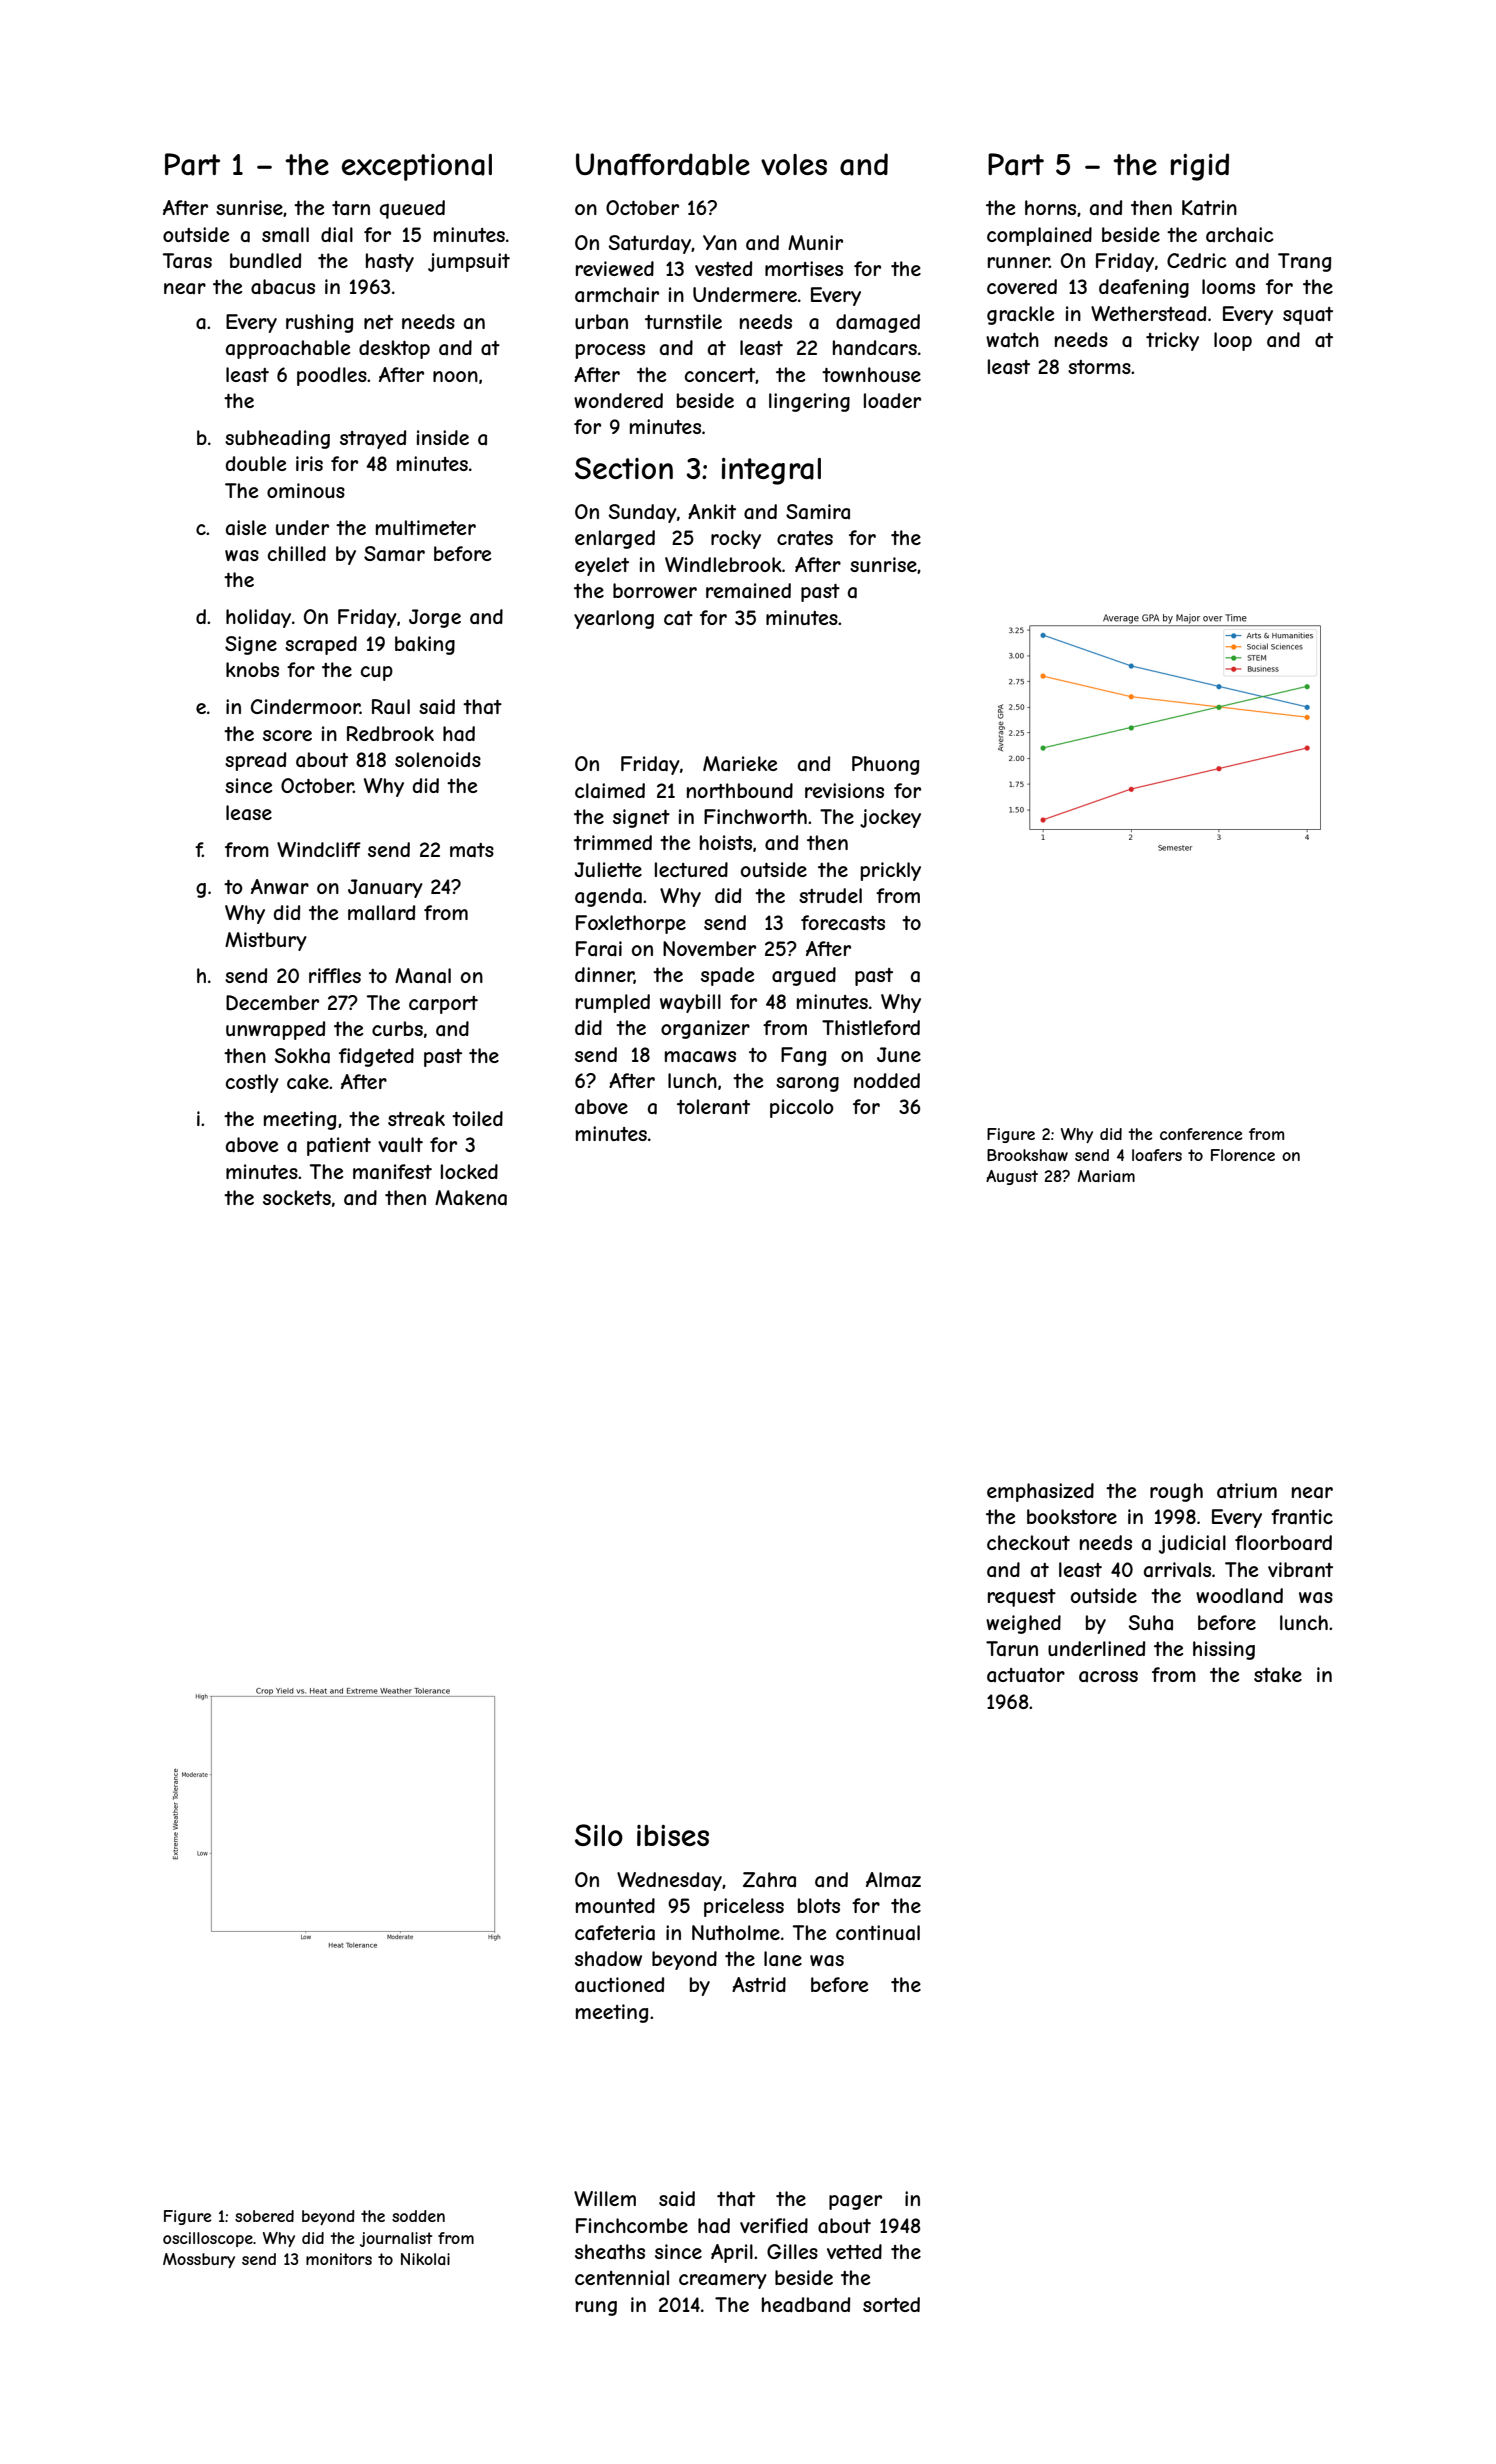  What do you see at coordinates (1308, 316) in the image?
I see `squat` at bounding box center [1308, 316].
